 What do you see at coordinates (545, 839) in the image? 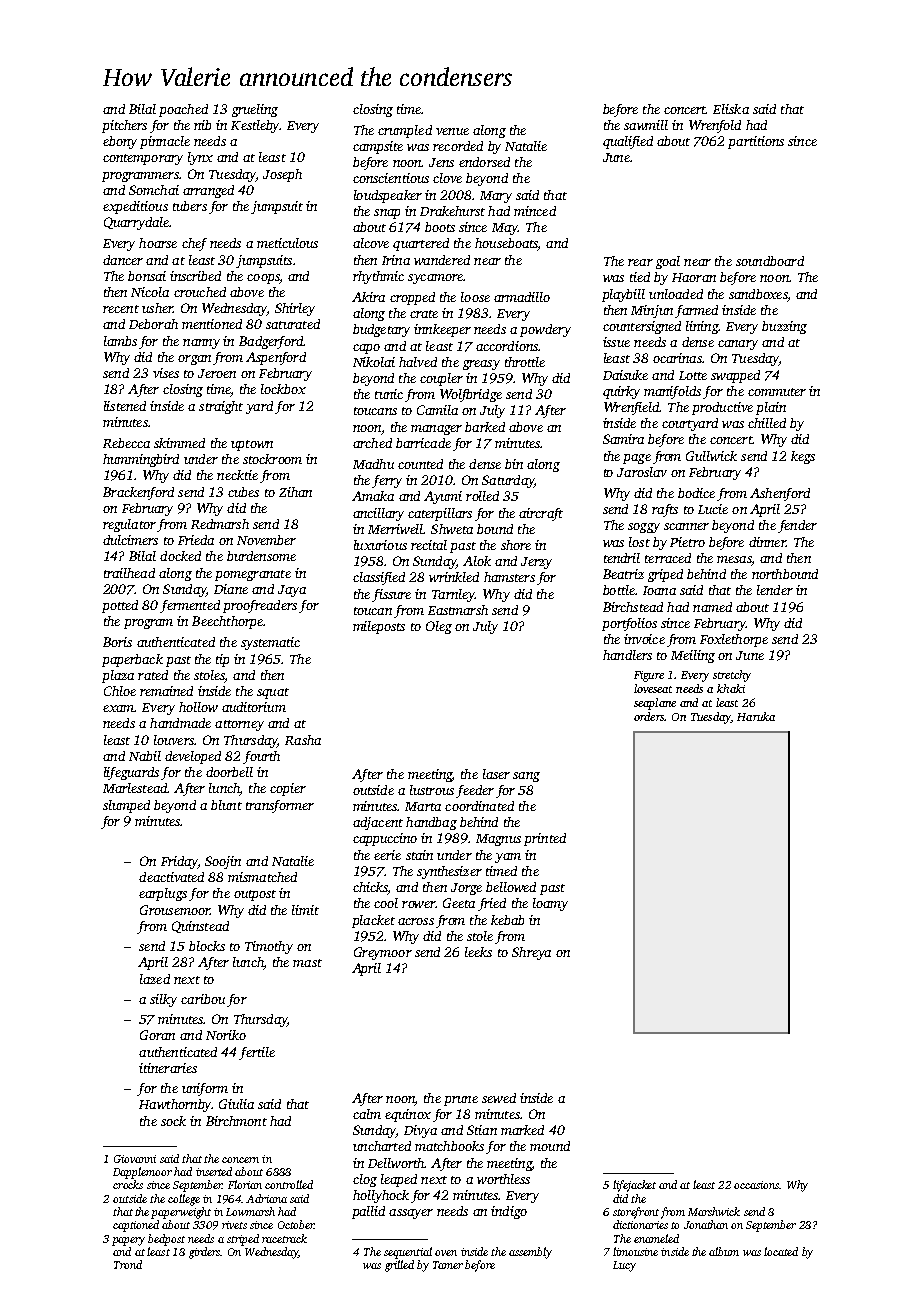
I see `printed` at bounding box center [545, 839].
